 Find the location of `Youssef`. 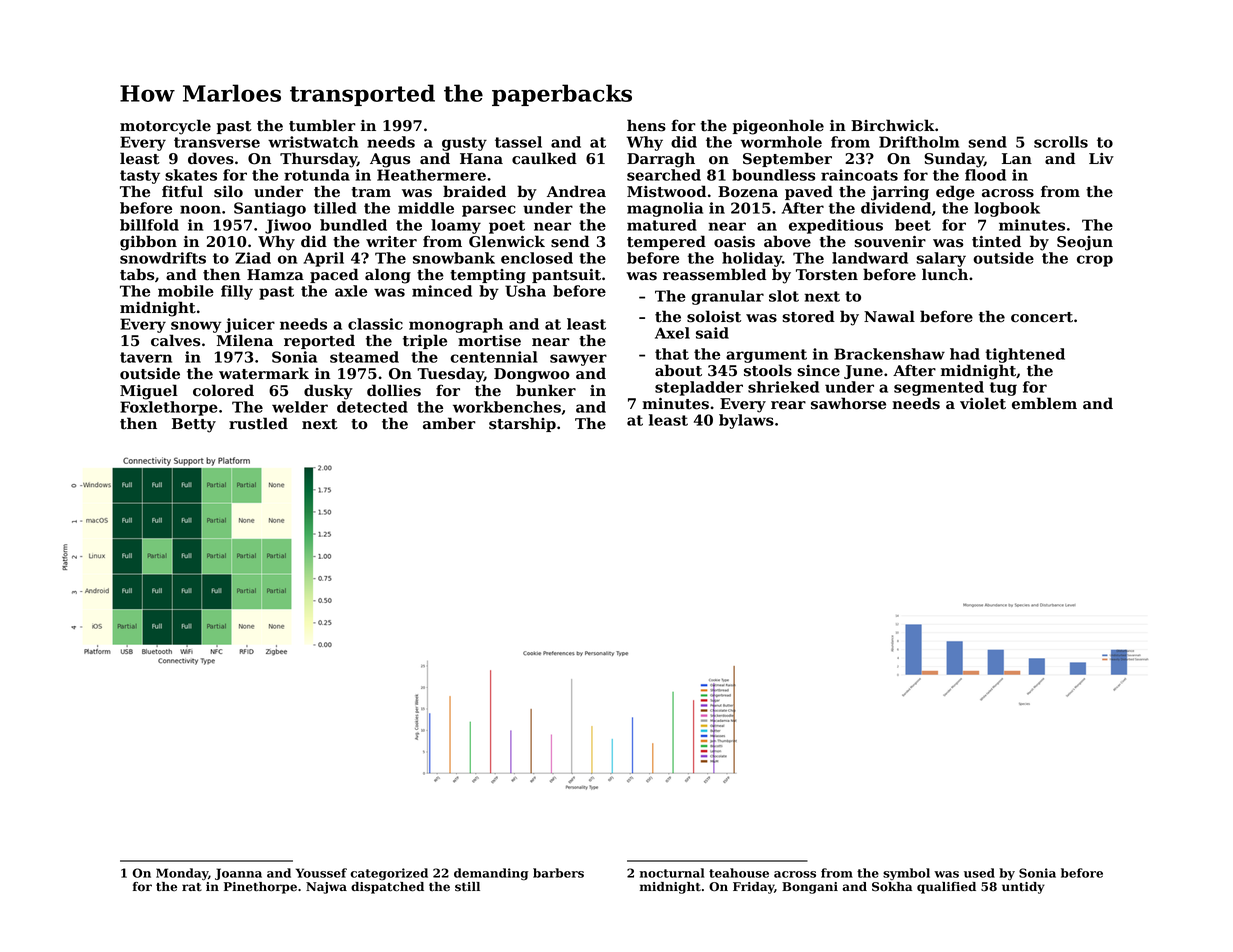

Youssef is located at coordinates (321, 873).
